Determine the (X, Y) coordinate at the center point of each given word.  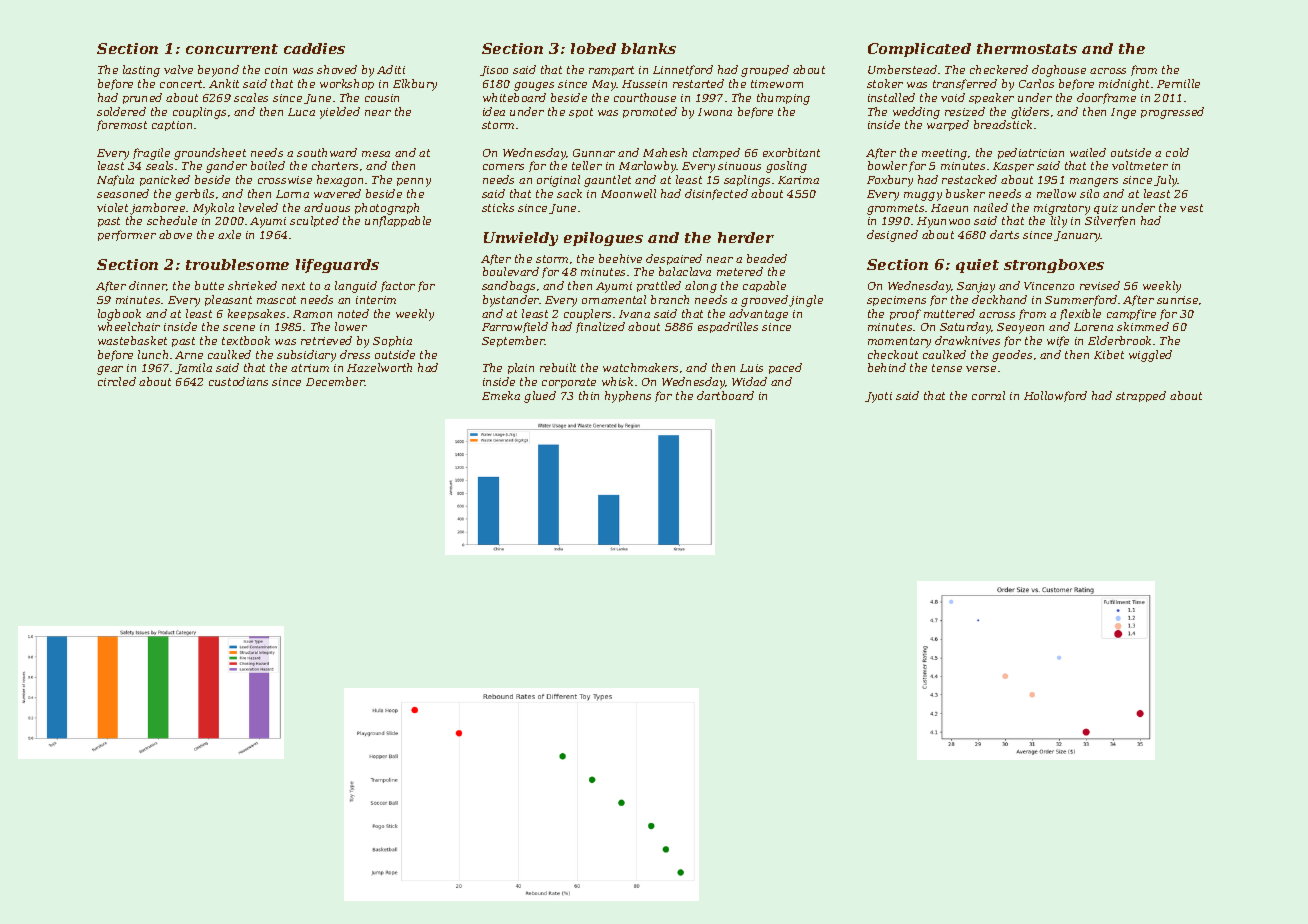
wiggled (1150, 356)
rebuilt (558, 367)
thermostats (1027, 48)
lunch (153, 354)
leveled (258, 207)
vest (1191, 208)
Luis (751, 368)
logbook (119, 315)
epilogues (603, 239)
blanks (648, 48)
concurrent (232, 49)
